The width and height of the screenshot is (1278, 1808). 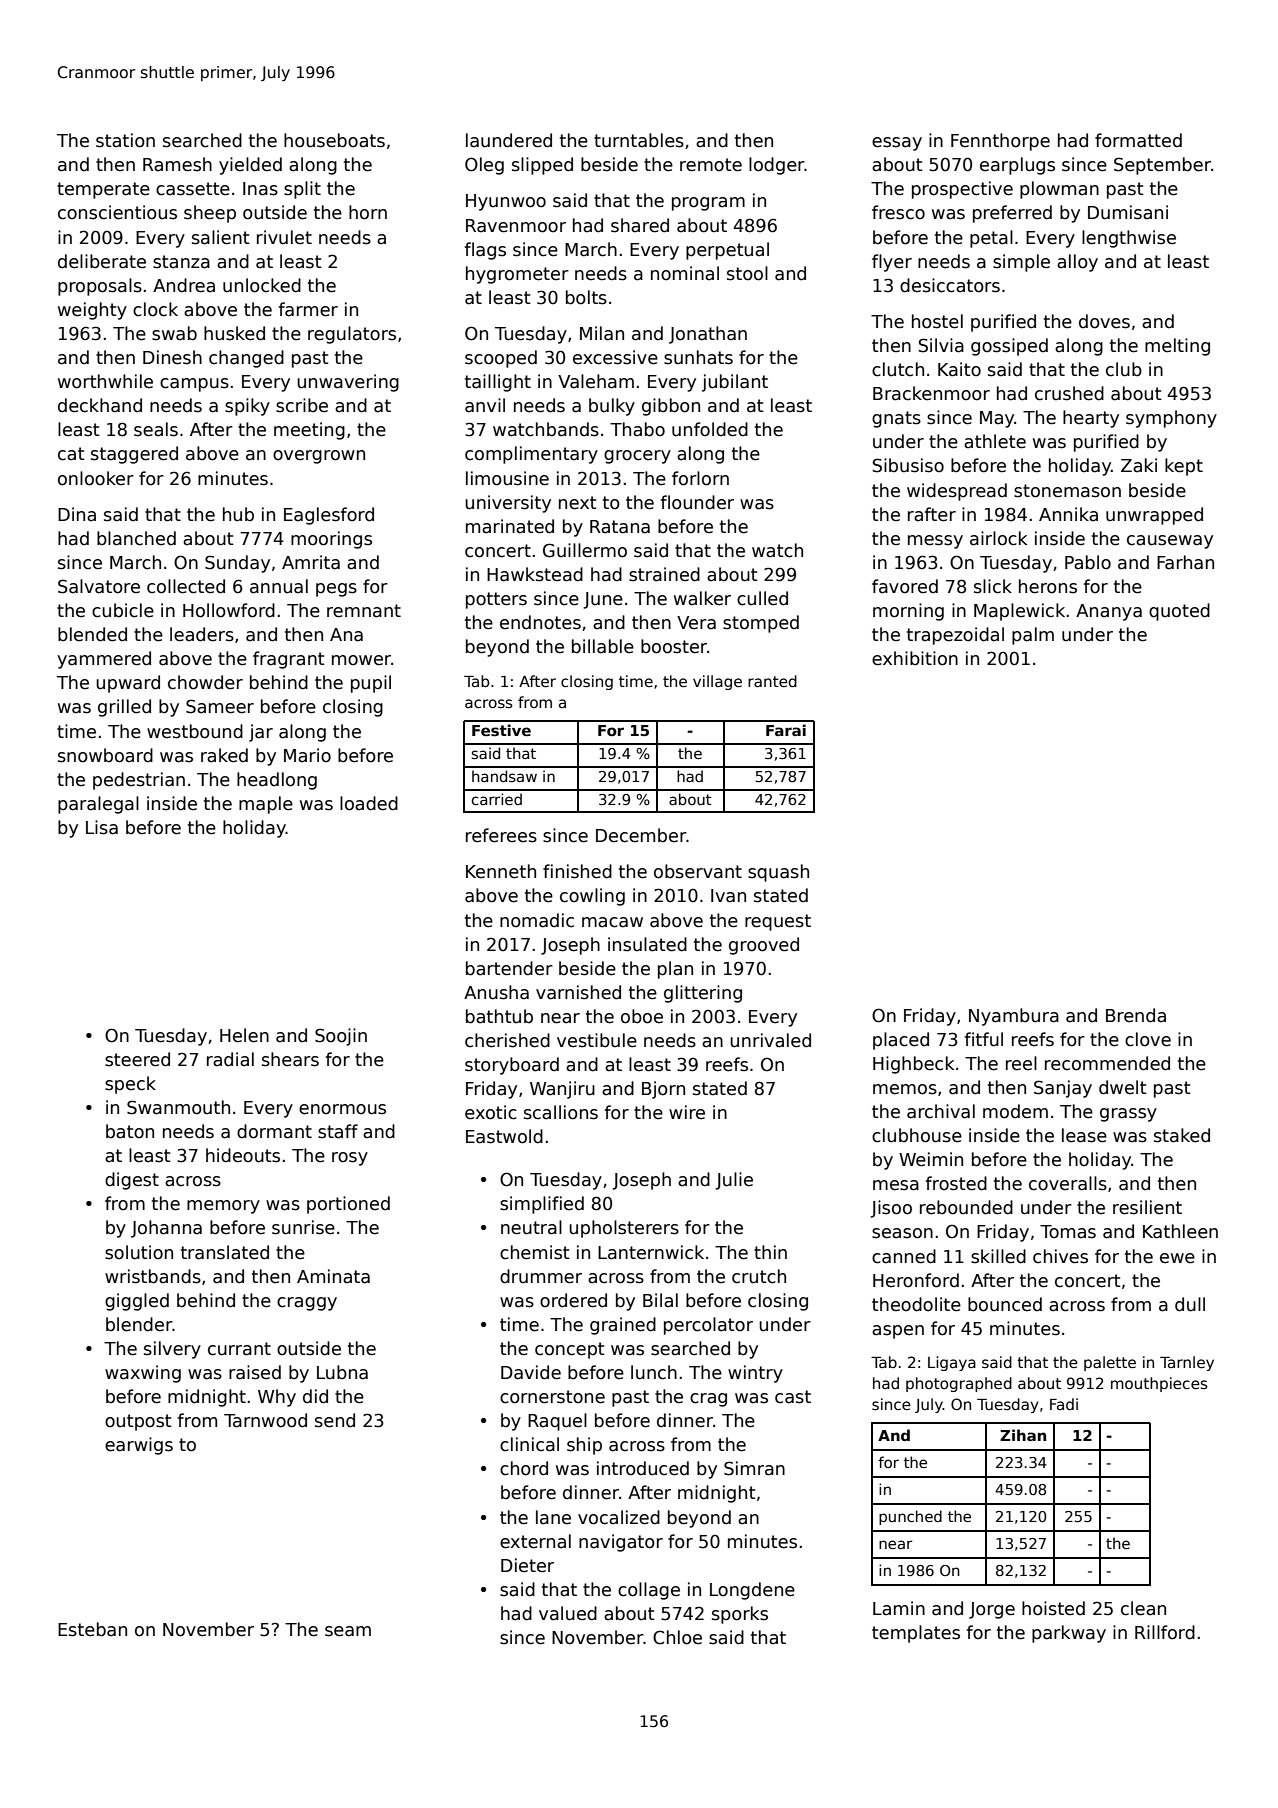 What do you see at coordinates (1138, 140) in the screenshot?
I see `formatted` at bounding box center [1138, 140].
